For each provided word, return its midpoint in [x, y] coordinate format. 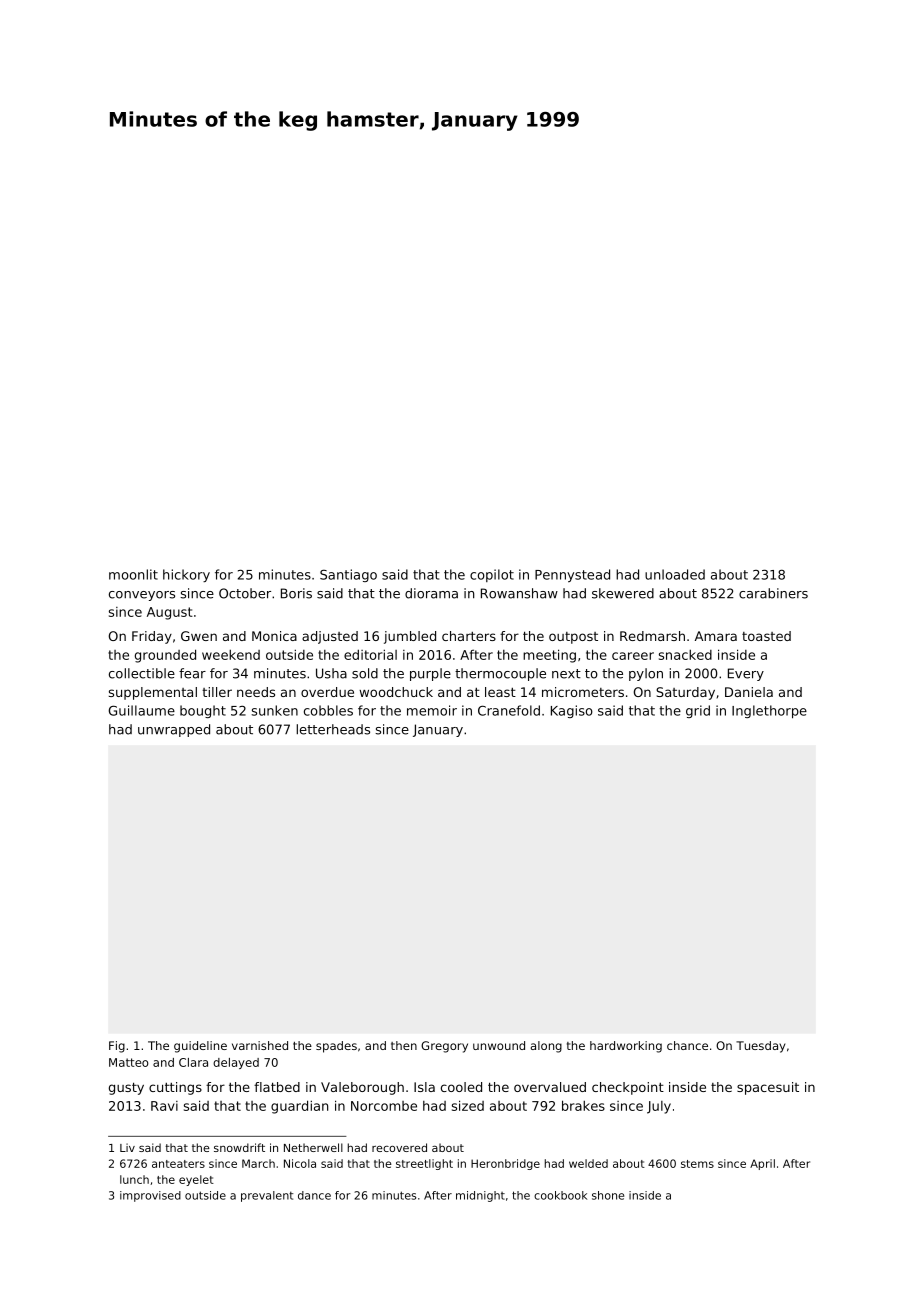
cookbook [560, 1195]
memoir [432, 710]
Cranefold [509, 710]
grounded [165, 656]
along [546, 1047]
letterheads [333, 729]
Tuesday [760, 1047]
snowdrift [239, 1147]
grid [698, 711]
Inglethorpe [769, 712]
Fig [117, 1047]
